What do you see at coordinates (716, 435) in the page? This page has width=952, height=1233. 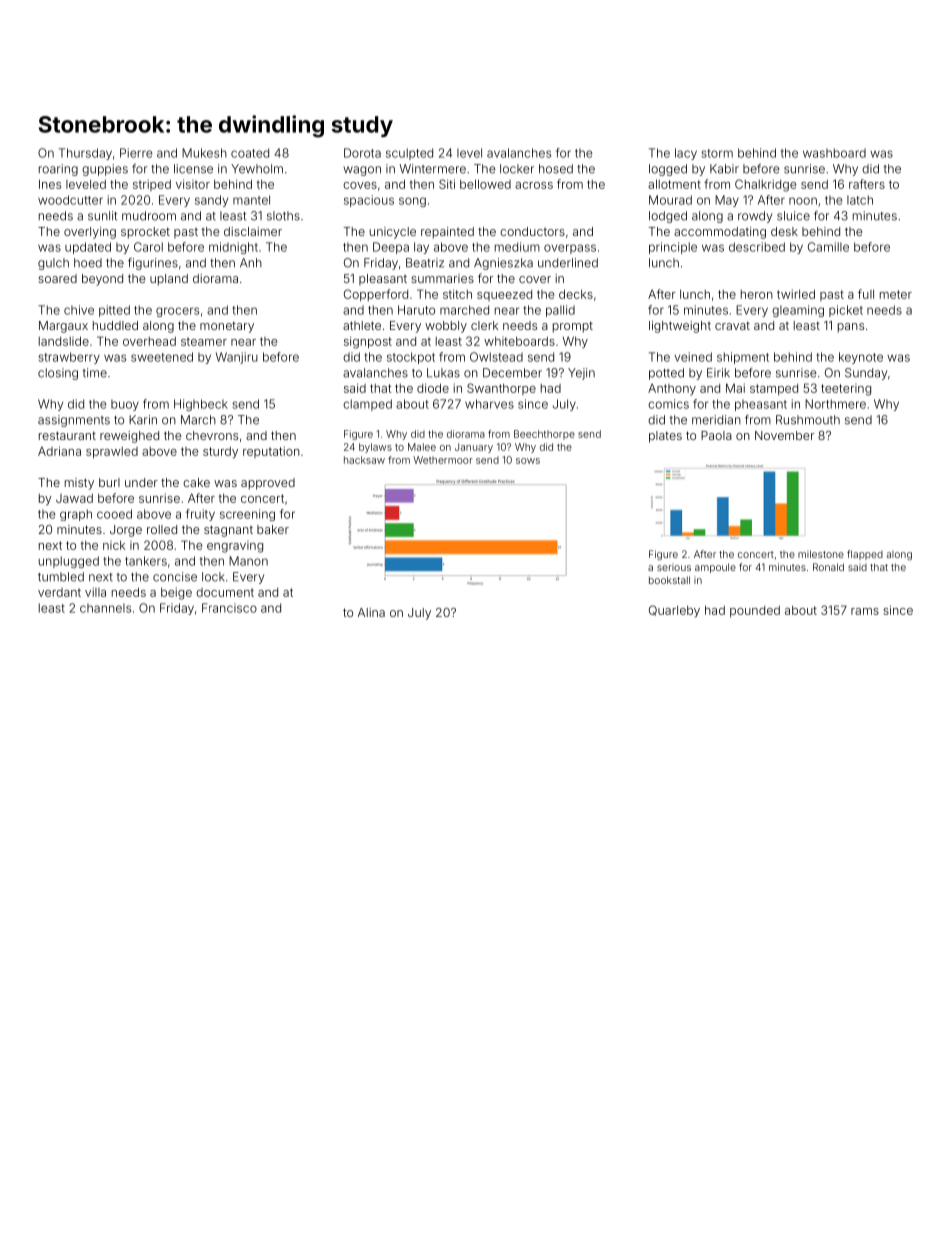 I see `Paola` at bounding box center [716, 435].
